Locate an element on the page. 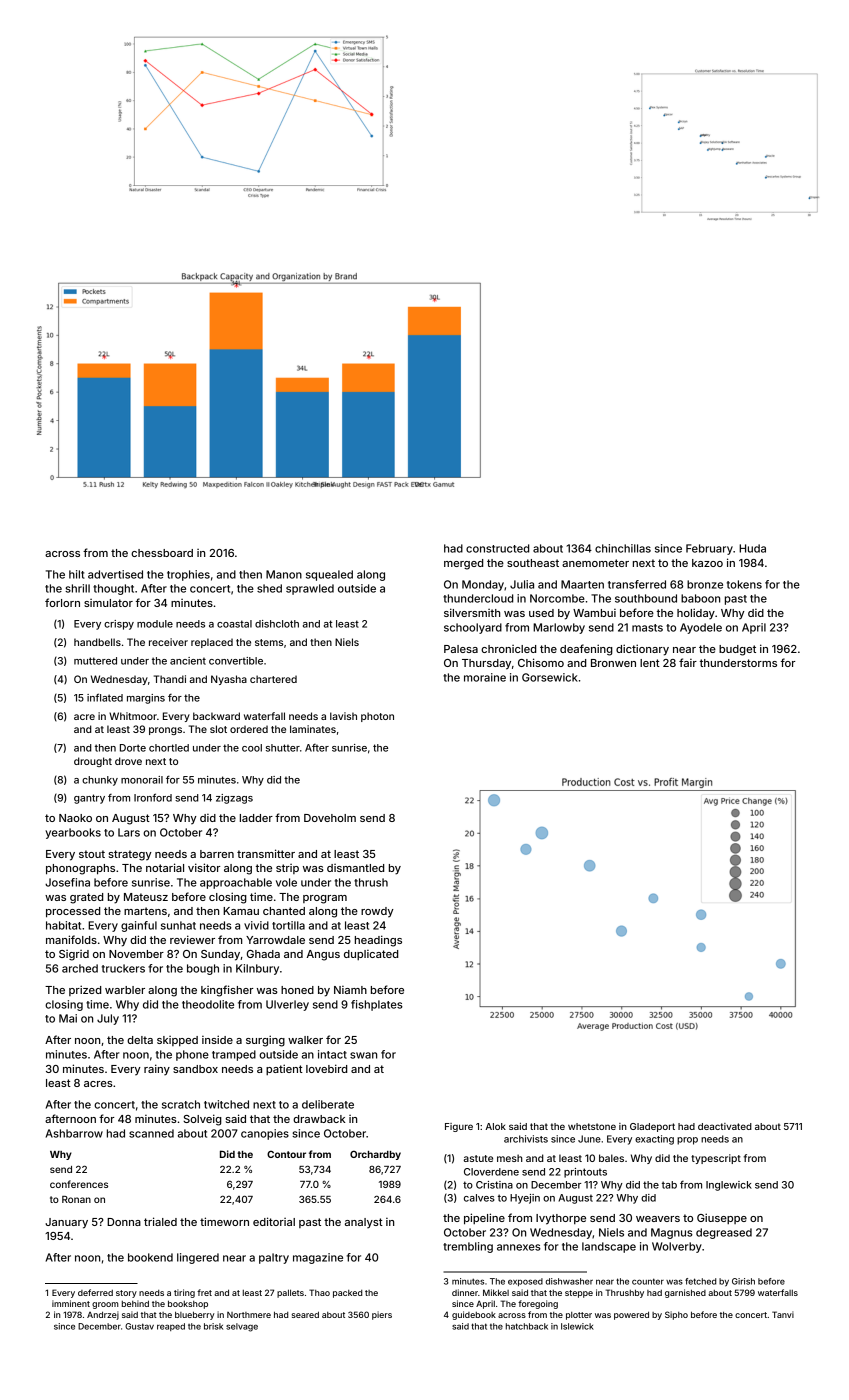 This document has width=849, height=1400. muttered is located at coordinates (95, 661).
